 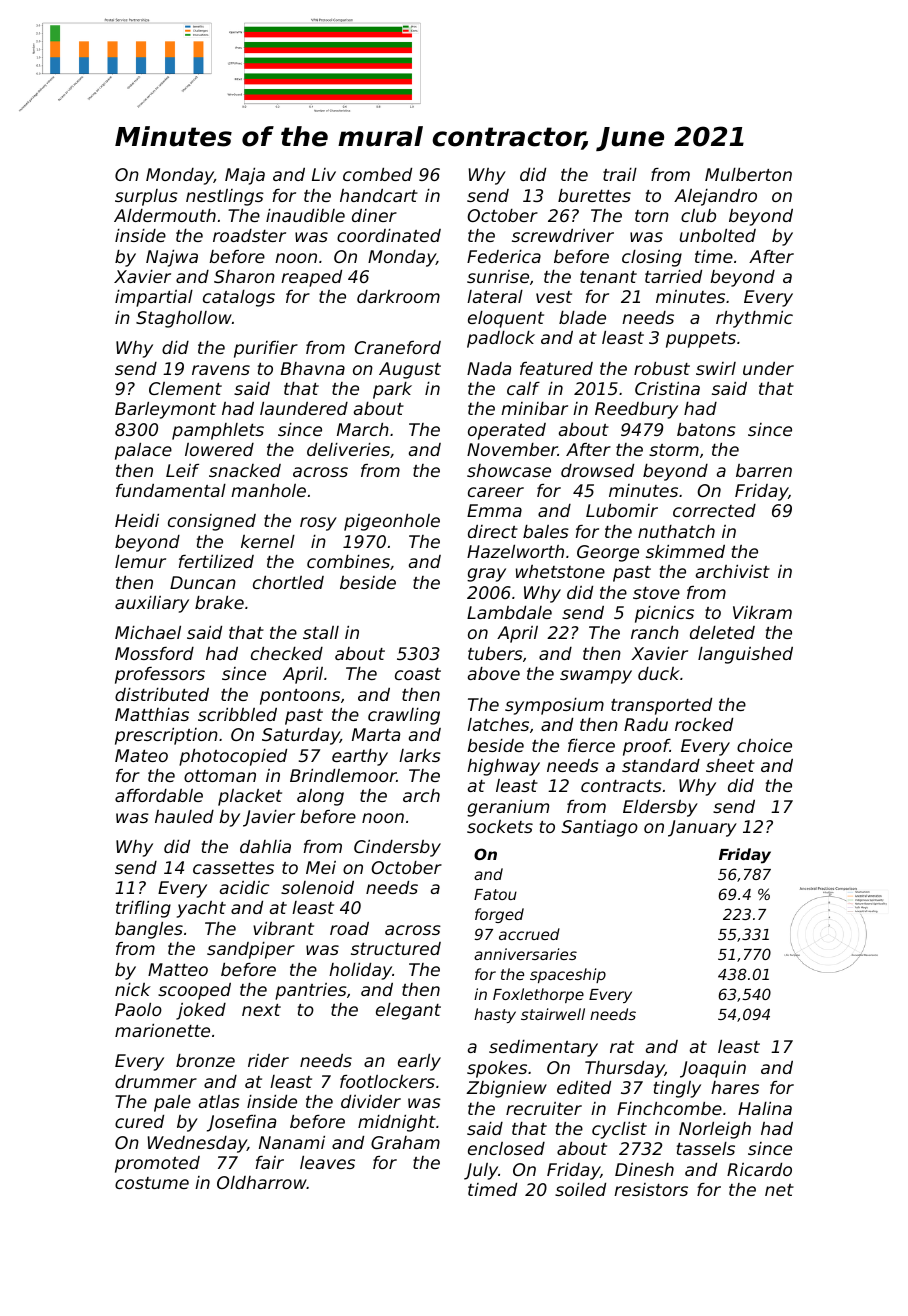 I want to click on bronze, so click(x=205, y=1060).
